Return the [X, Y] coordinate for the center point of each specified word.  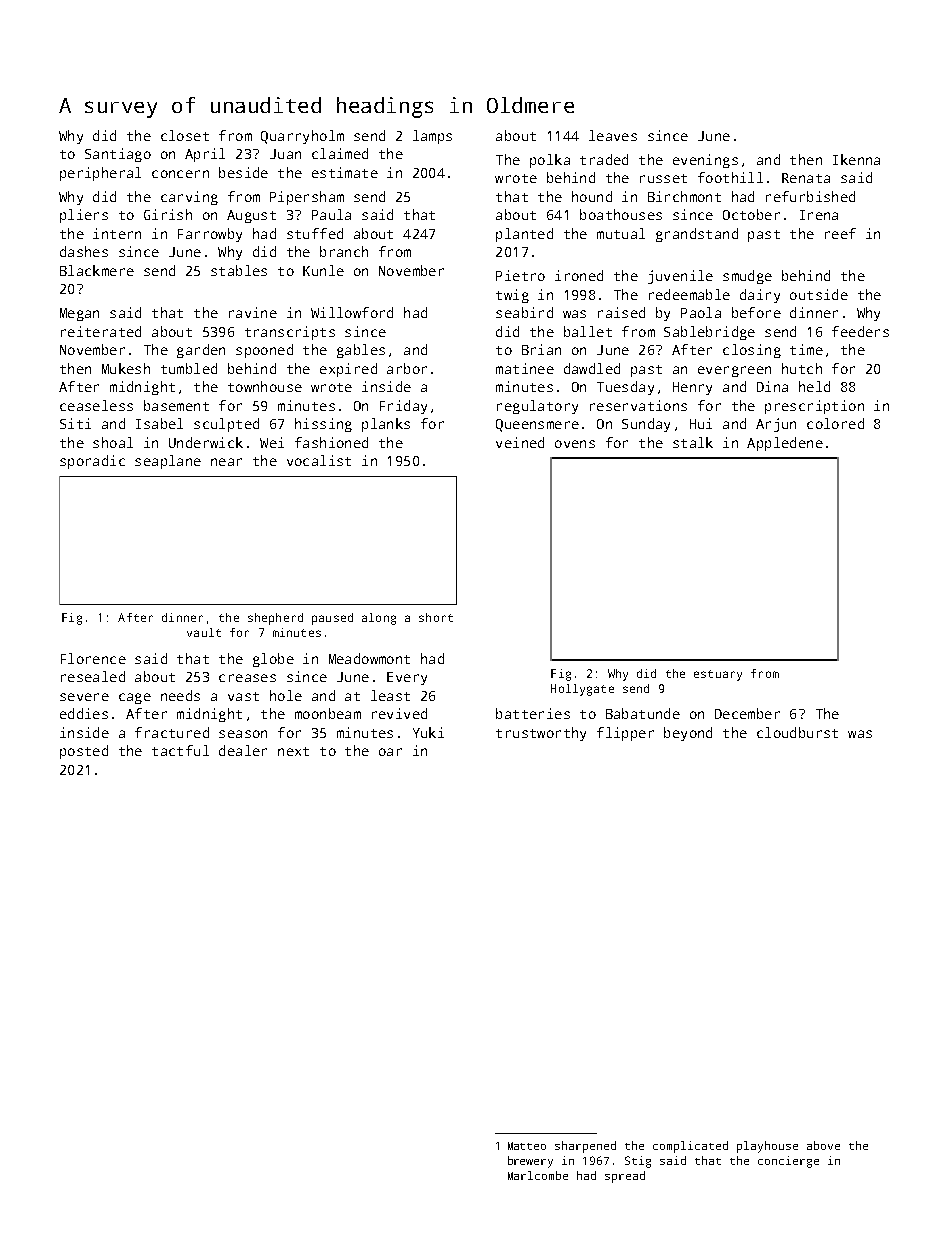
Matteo [527, 1146]
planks [386, 425]
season [243, 734]
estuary [718, 675]
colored [835, 423]
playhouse [767, 1147]
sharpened [585, 1147]
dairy [760, 296]
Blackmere [97, 270]
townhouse [265, 386]
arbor [407, 368]
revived [399, 713]
